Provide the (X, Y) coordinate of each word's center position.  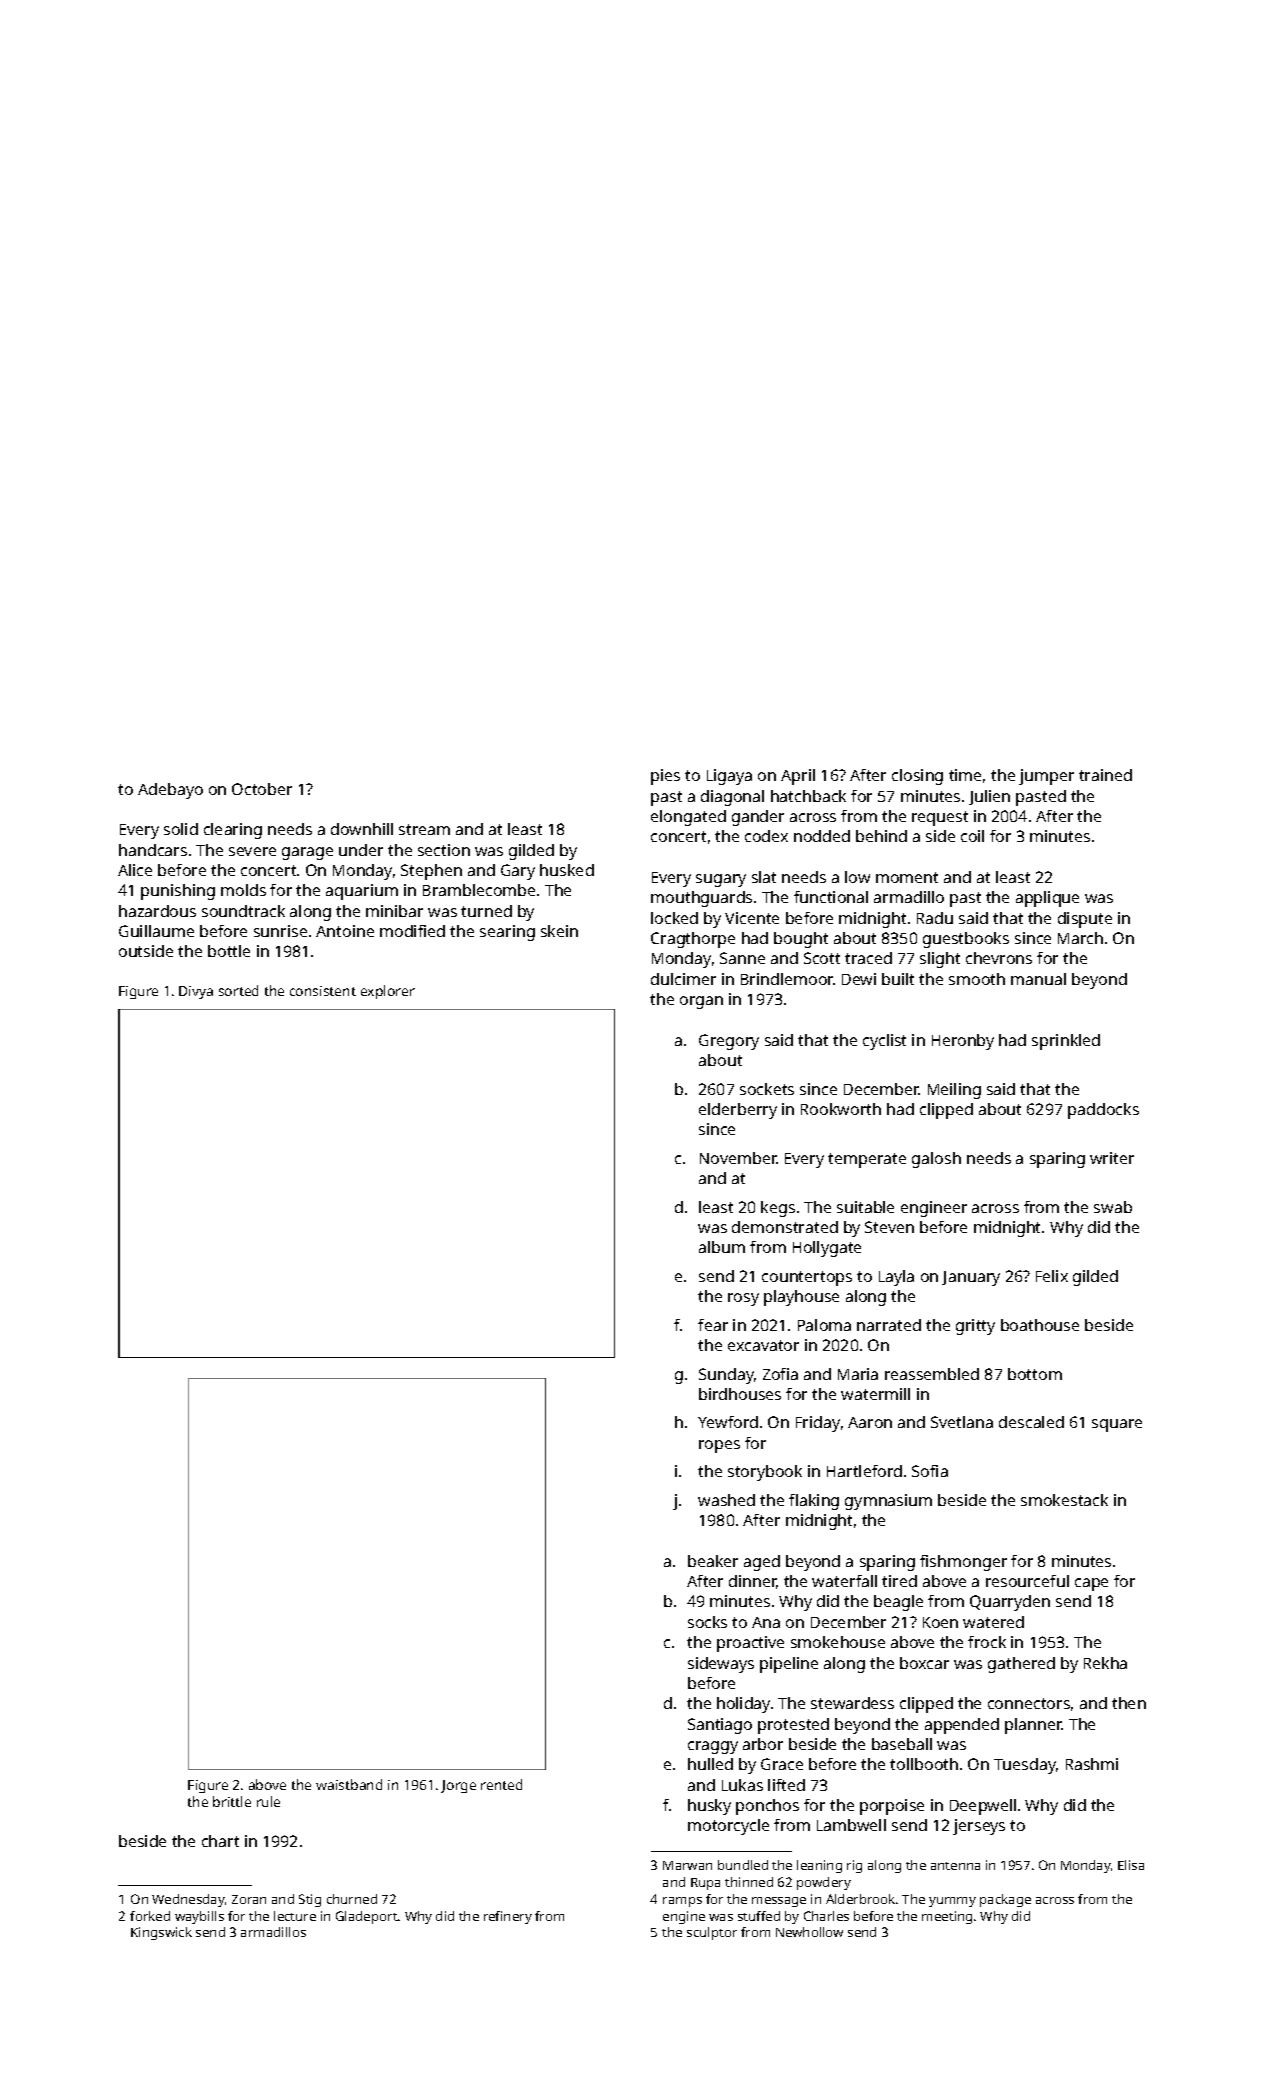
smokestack (1064, 1500)
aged (762, 1563)
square (1117, 1425)
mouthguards (701, 899)
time (965, 775)
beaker (713, 1561)
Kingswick (161, 1933)
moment (907, 877)
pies (665, 777)
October (262, 789)
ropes (719, 1446)
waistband (349, 1784)
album (722, 1247)
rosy (743, 1299)
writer (1112, 1158)
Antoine (345, 931)
